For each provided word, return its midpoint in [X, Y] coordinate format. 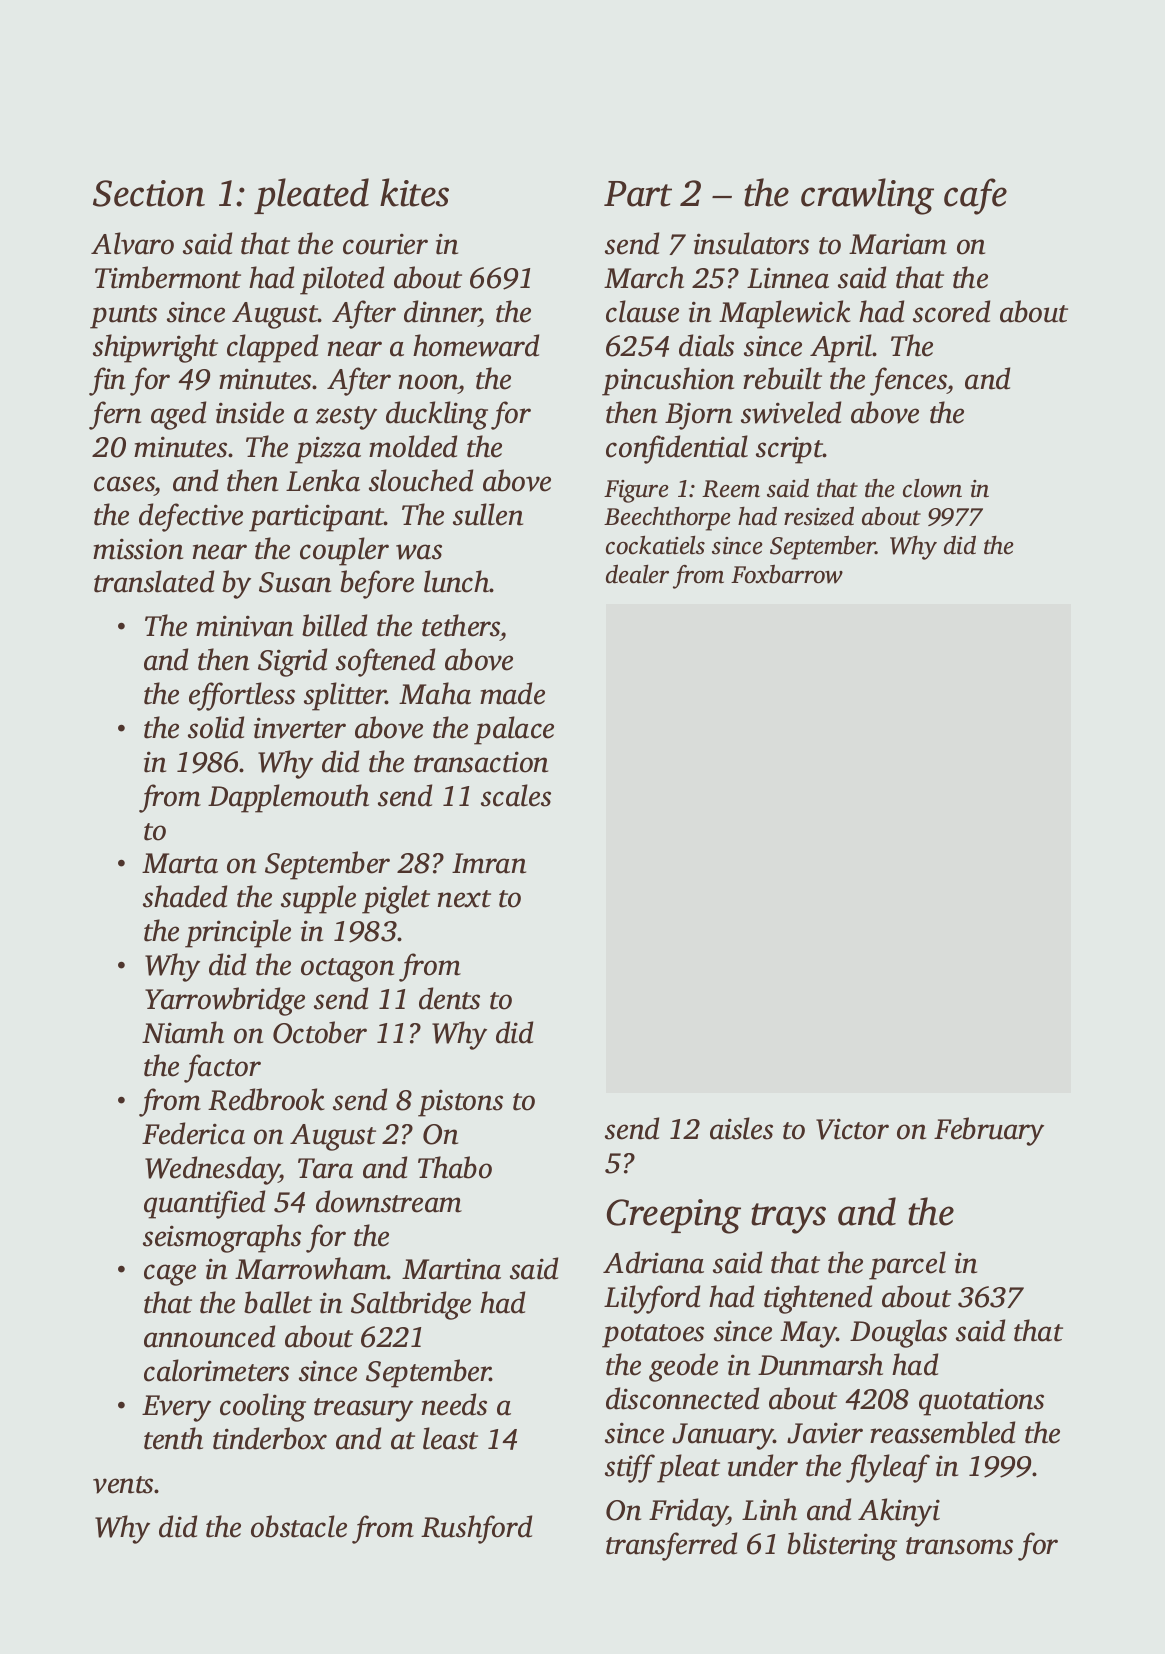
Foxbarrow [787, 574]
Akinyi [899, 1512]
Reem [731, 489]
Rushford [476, 1529]
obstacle [299, 1526]
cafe [975, 196]
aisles [741, 1128]
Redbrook [266, 1099]
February [989, 1131]
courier [385, 244]
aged [178, 415]
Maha [435, 693]
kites [414, 192]
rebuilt [782, 378]
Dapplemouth [288, 798]
